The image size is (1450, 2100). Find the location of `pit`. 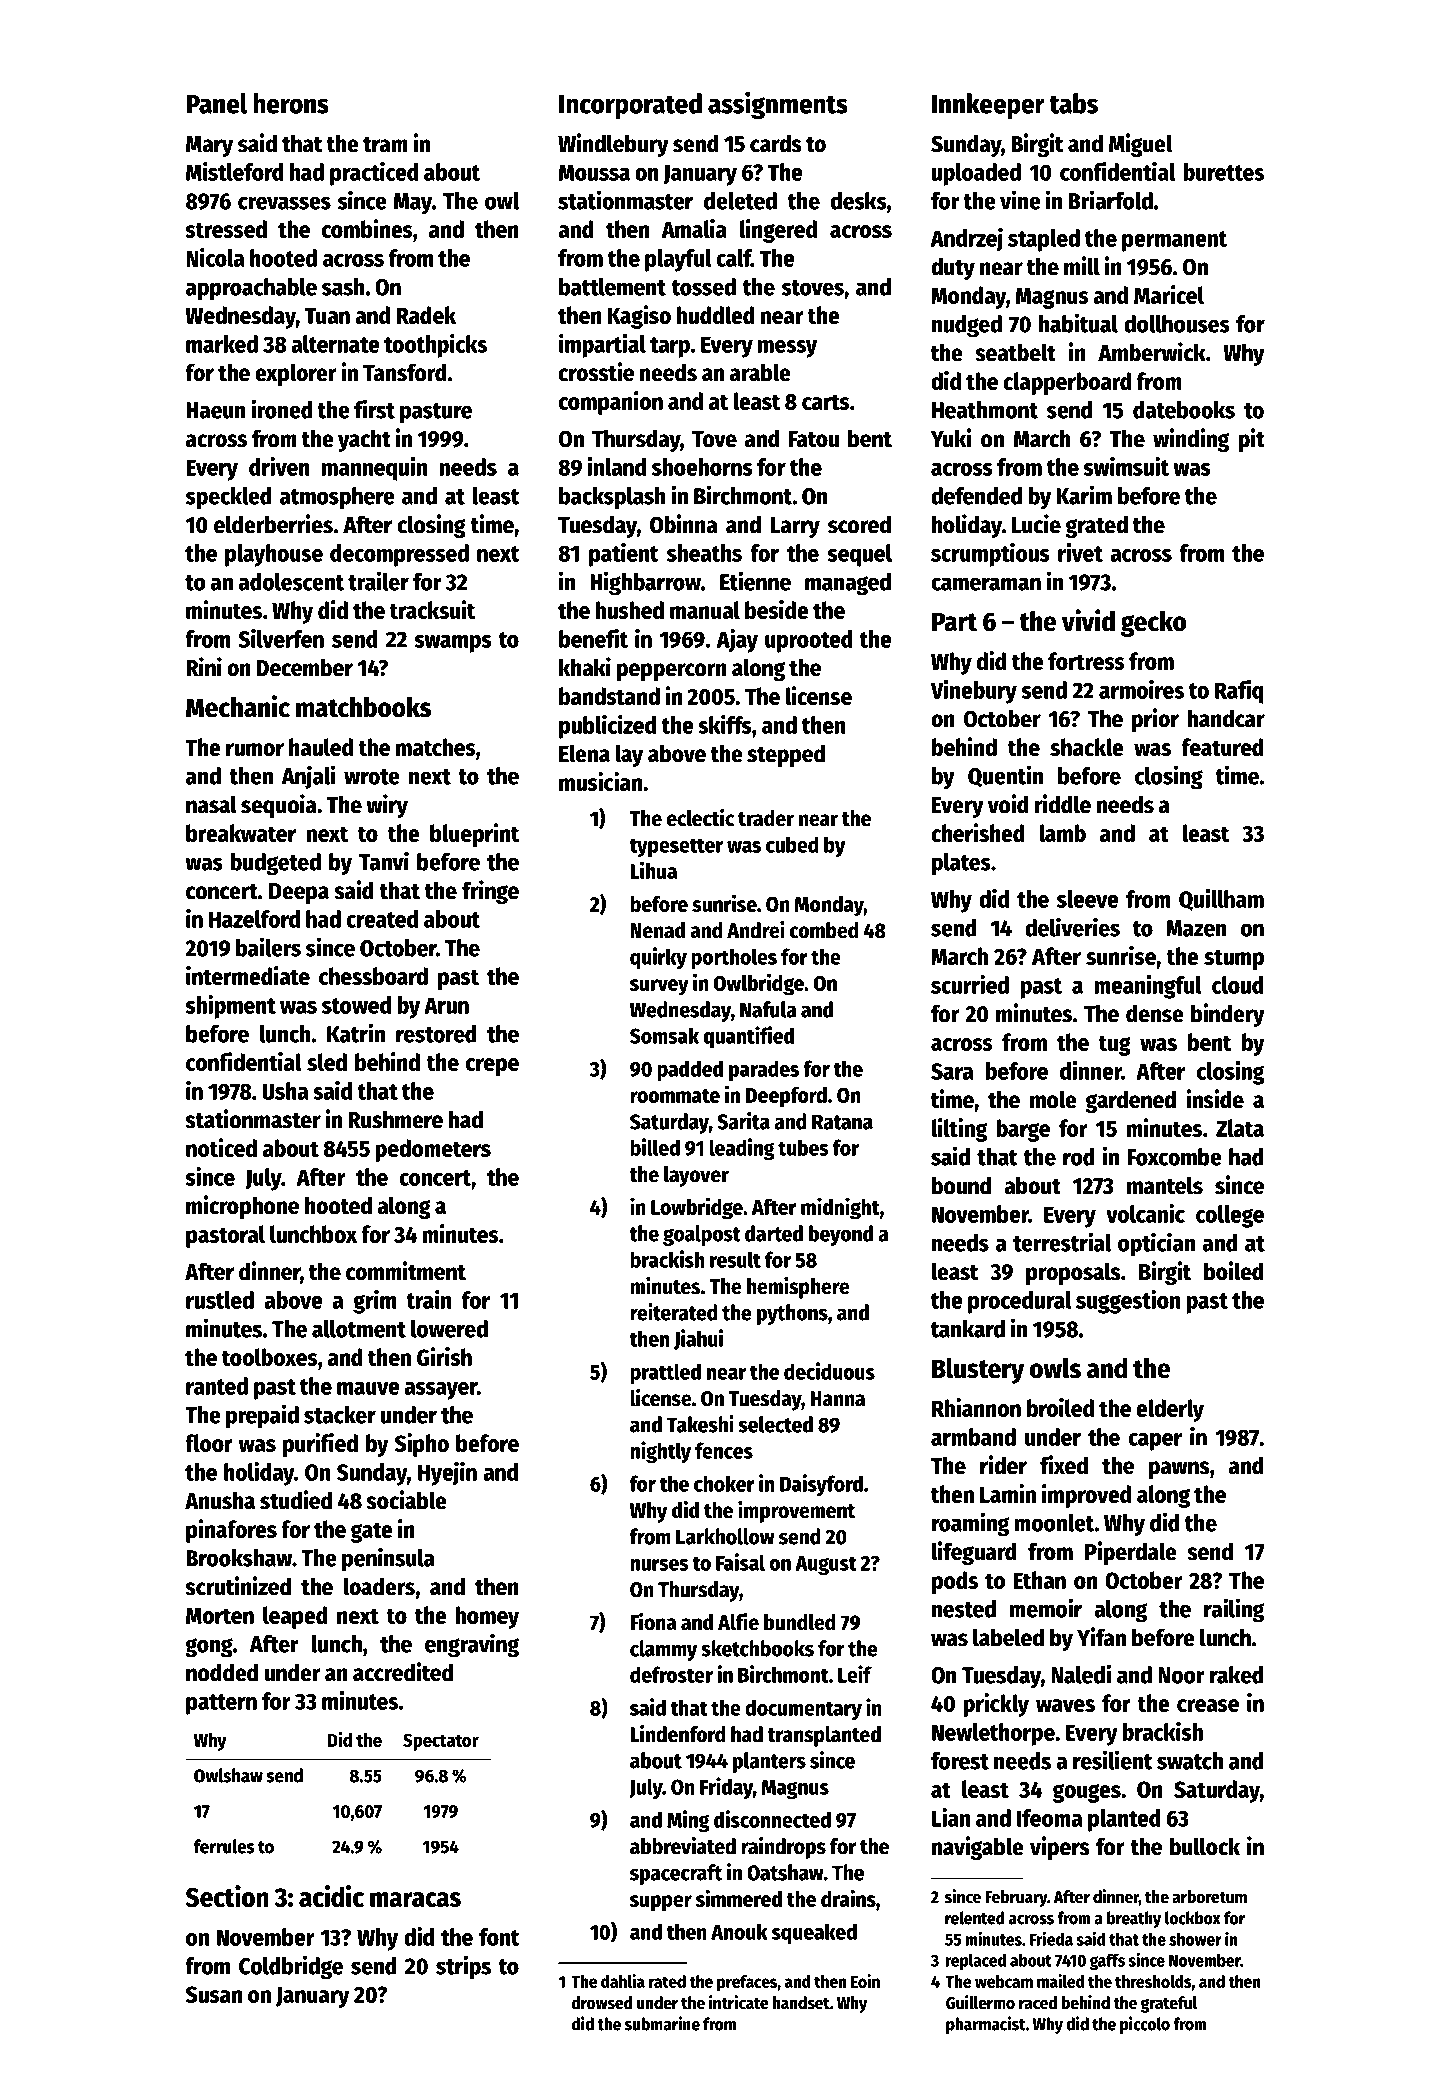

pit is located at coordinates (1251, 440).
